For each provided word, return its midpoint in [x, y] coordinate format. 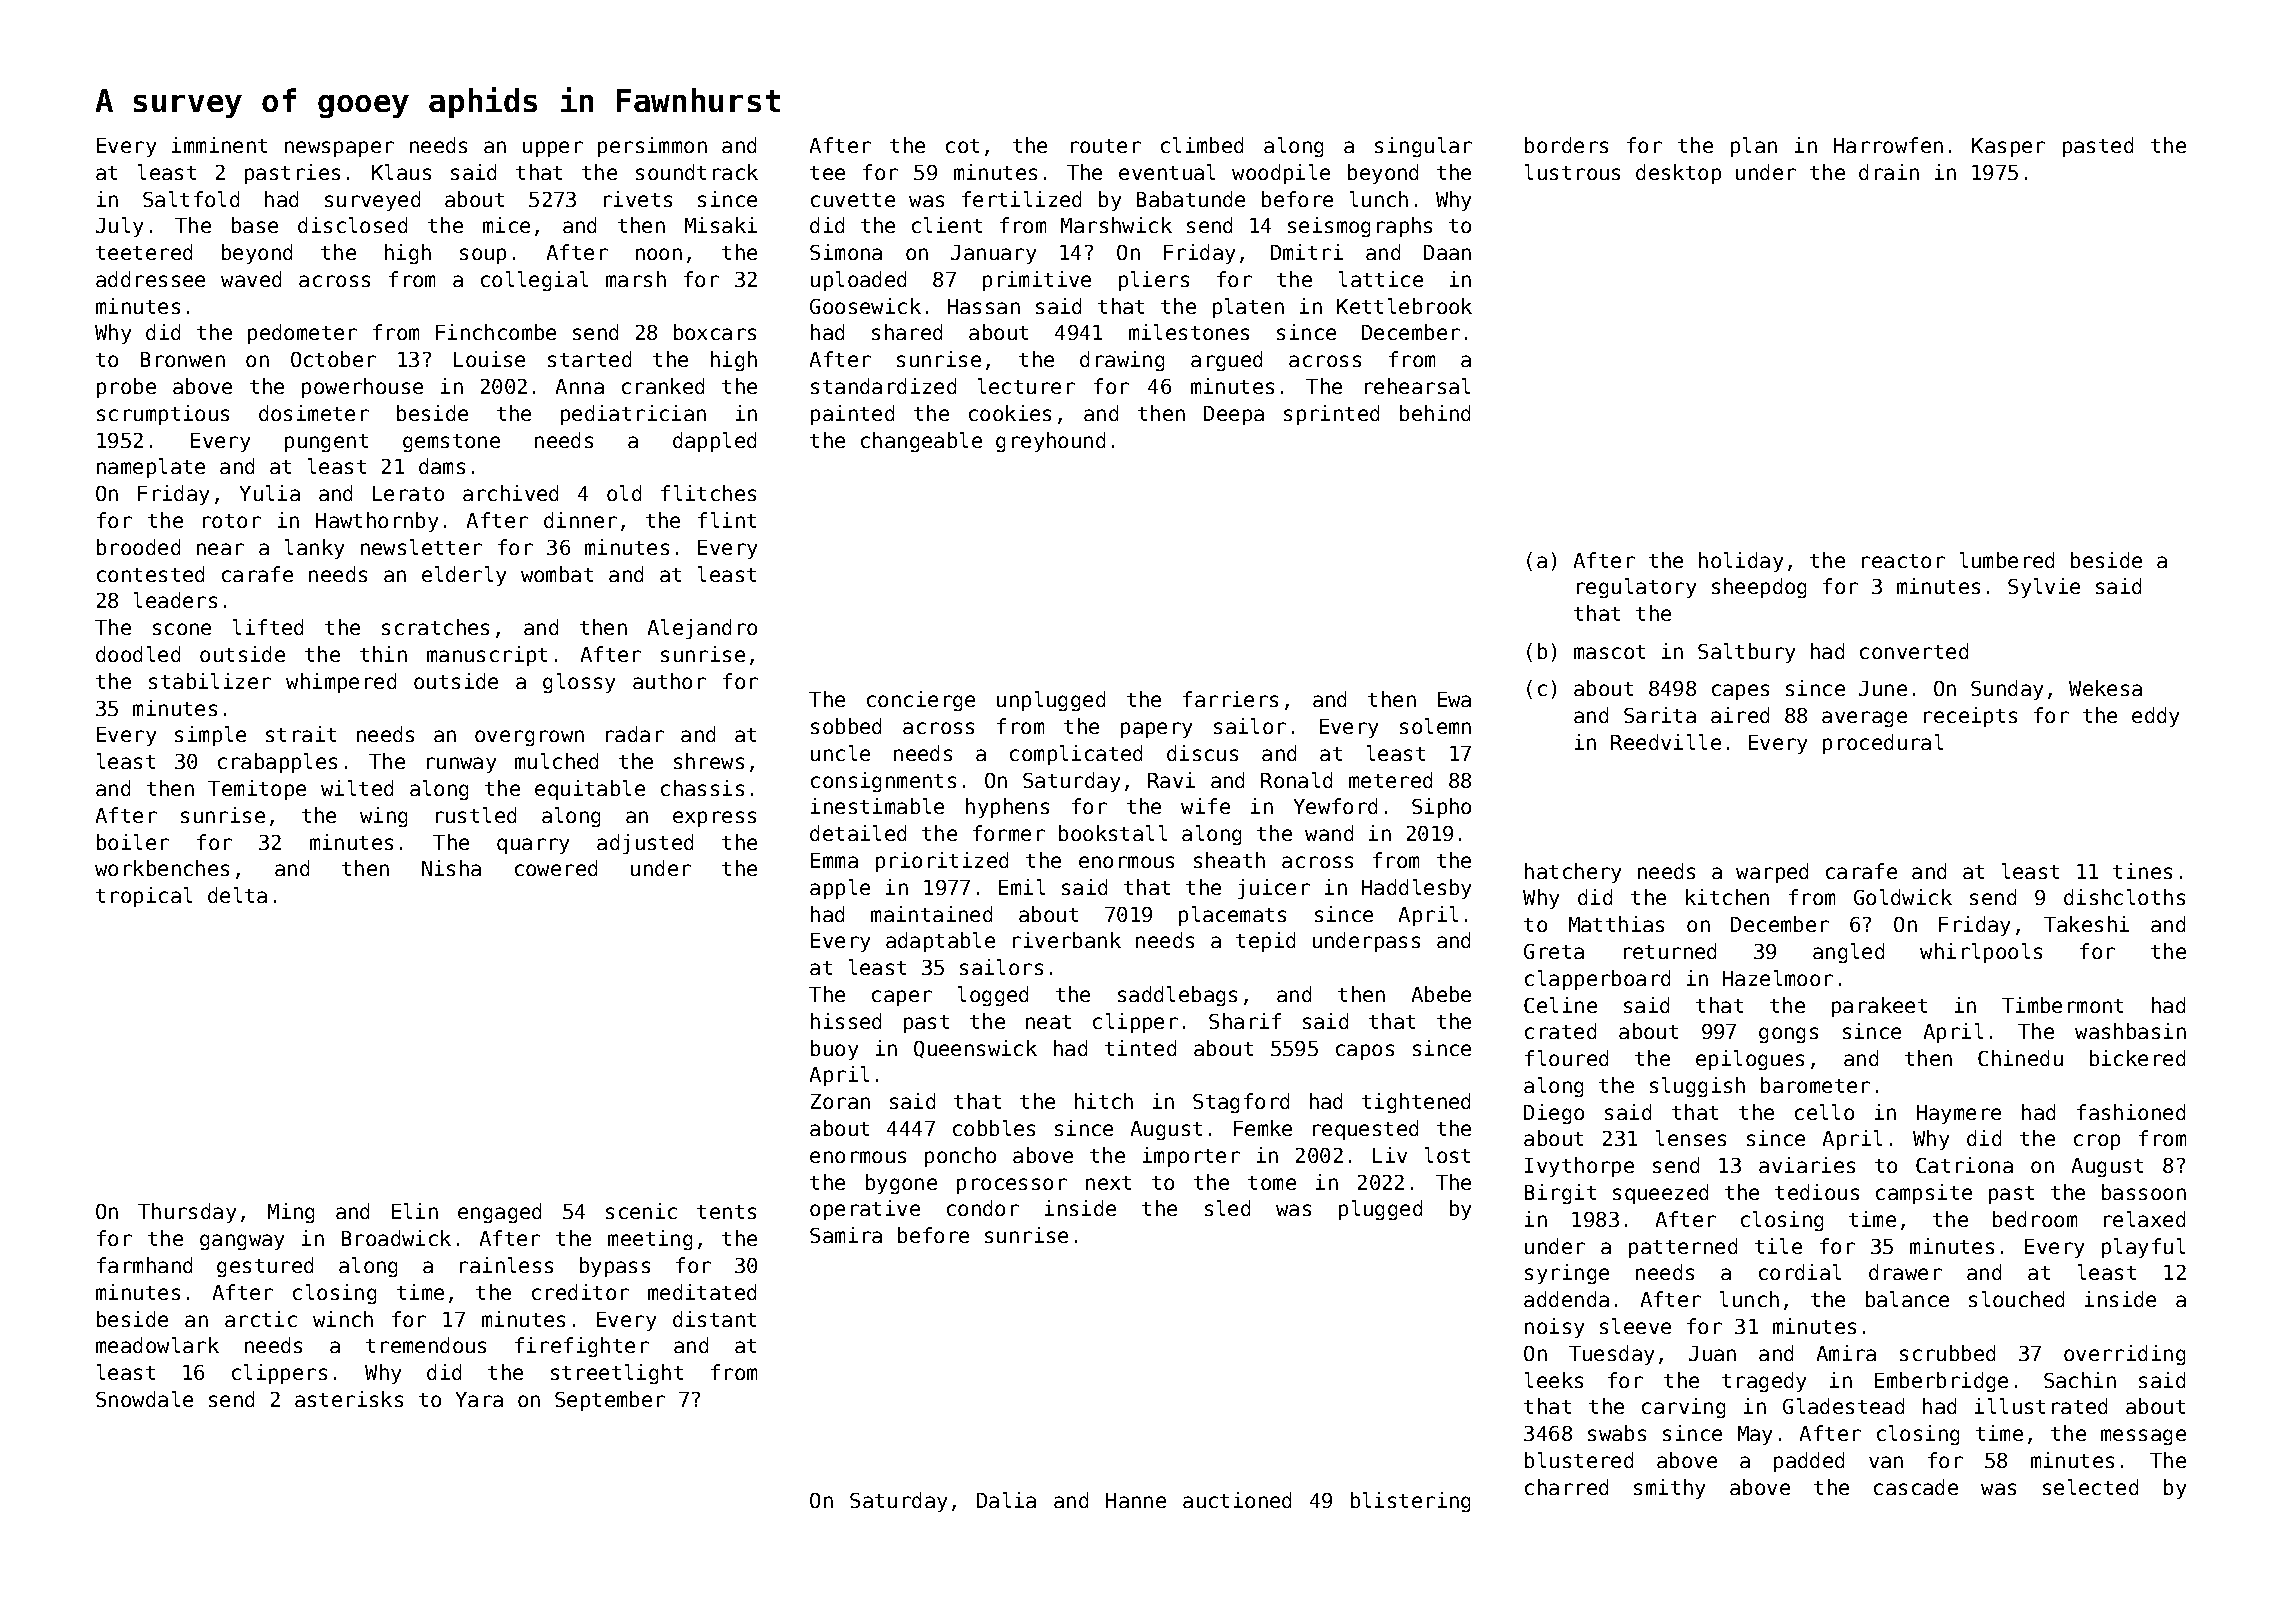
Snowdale [144, 1399]
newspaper [339, 149]
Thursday [187, 1213]
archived [510, 493]
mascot [1609, 652]
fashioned [2131, 1112]
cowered [556, 868]
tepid [1265, 942]
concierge [921, 701]
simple [210, 736]
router [1106, 146]
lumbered [2007, 560]
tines [2142, 871]
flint [727, 520]
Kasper [2008, 147]
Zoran [840, 1101]
